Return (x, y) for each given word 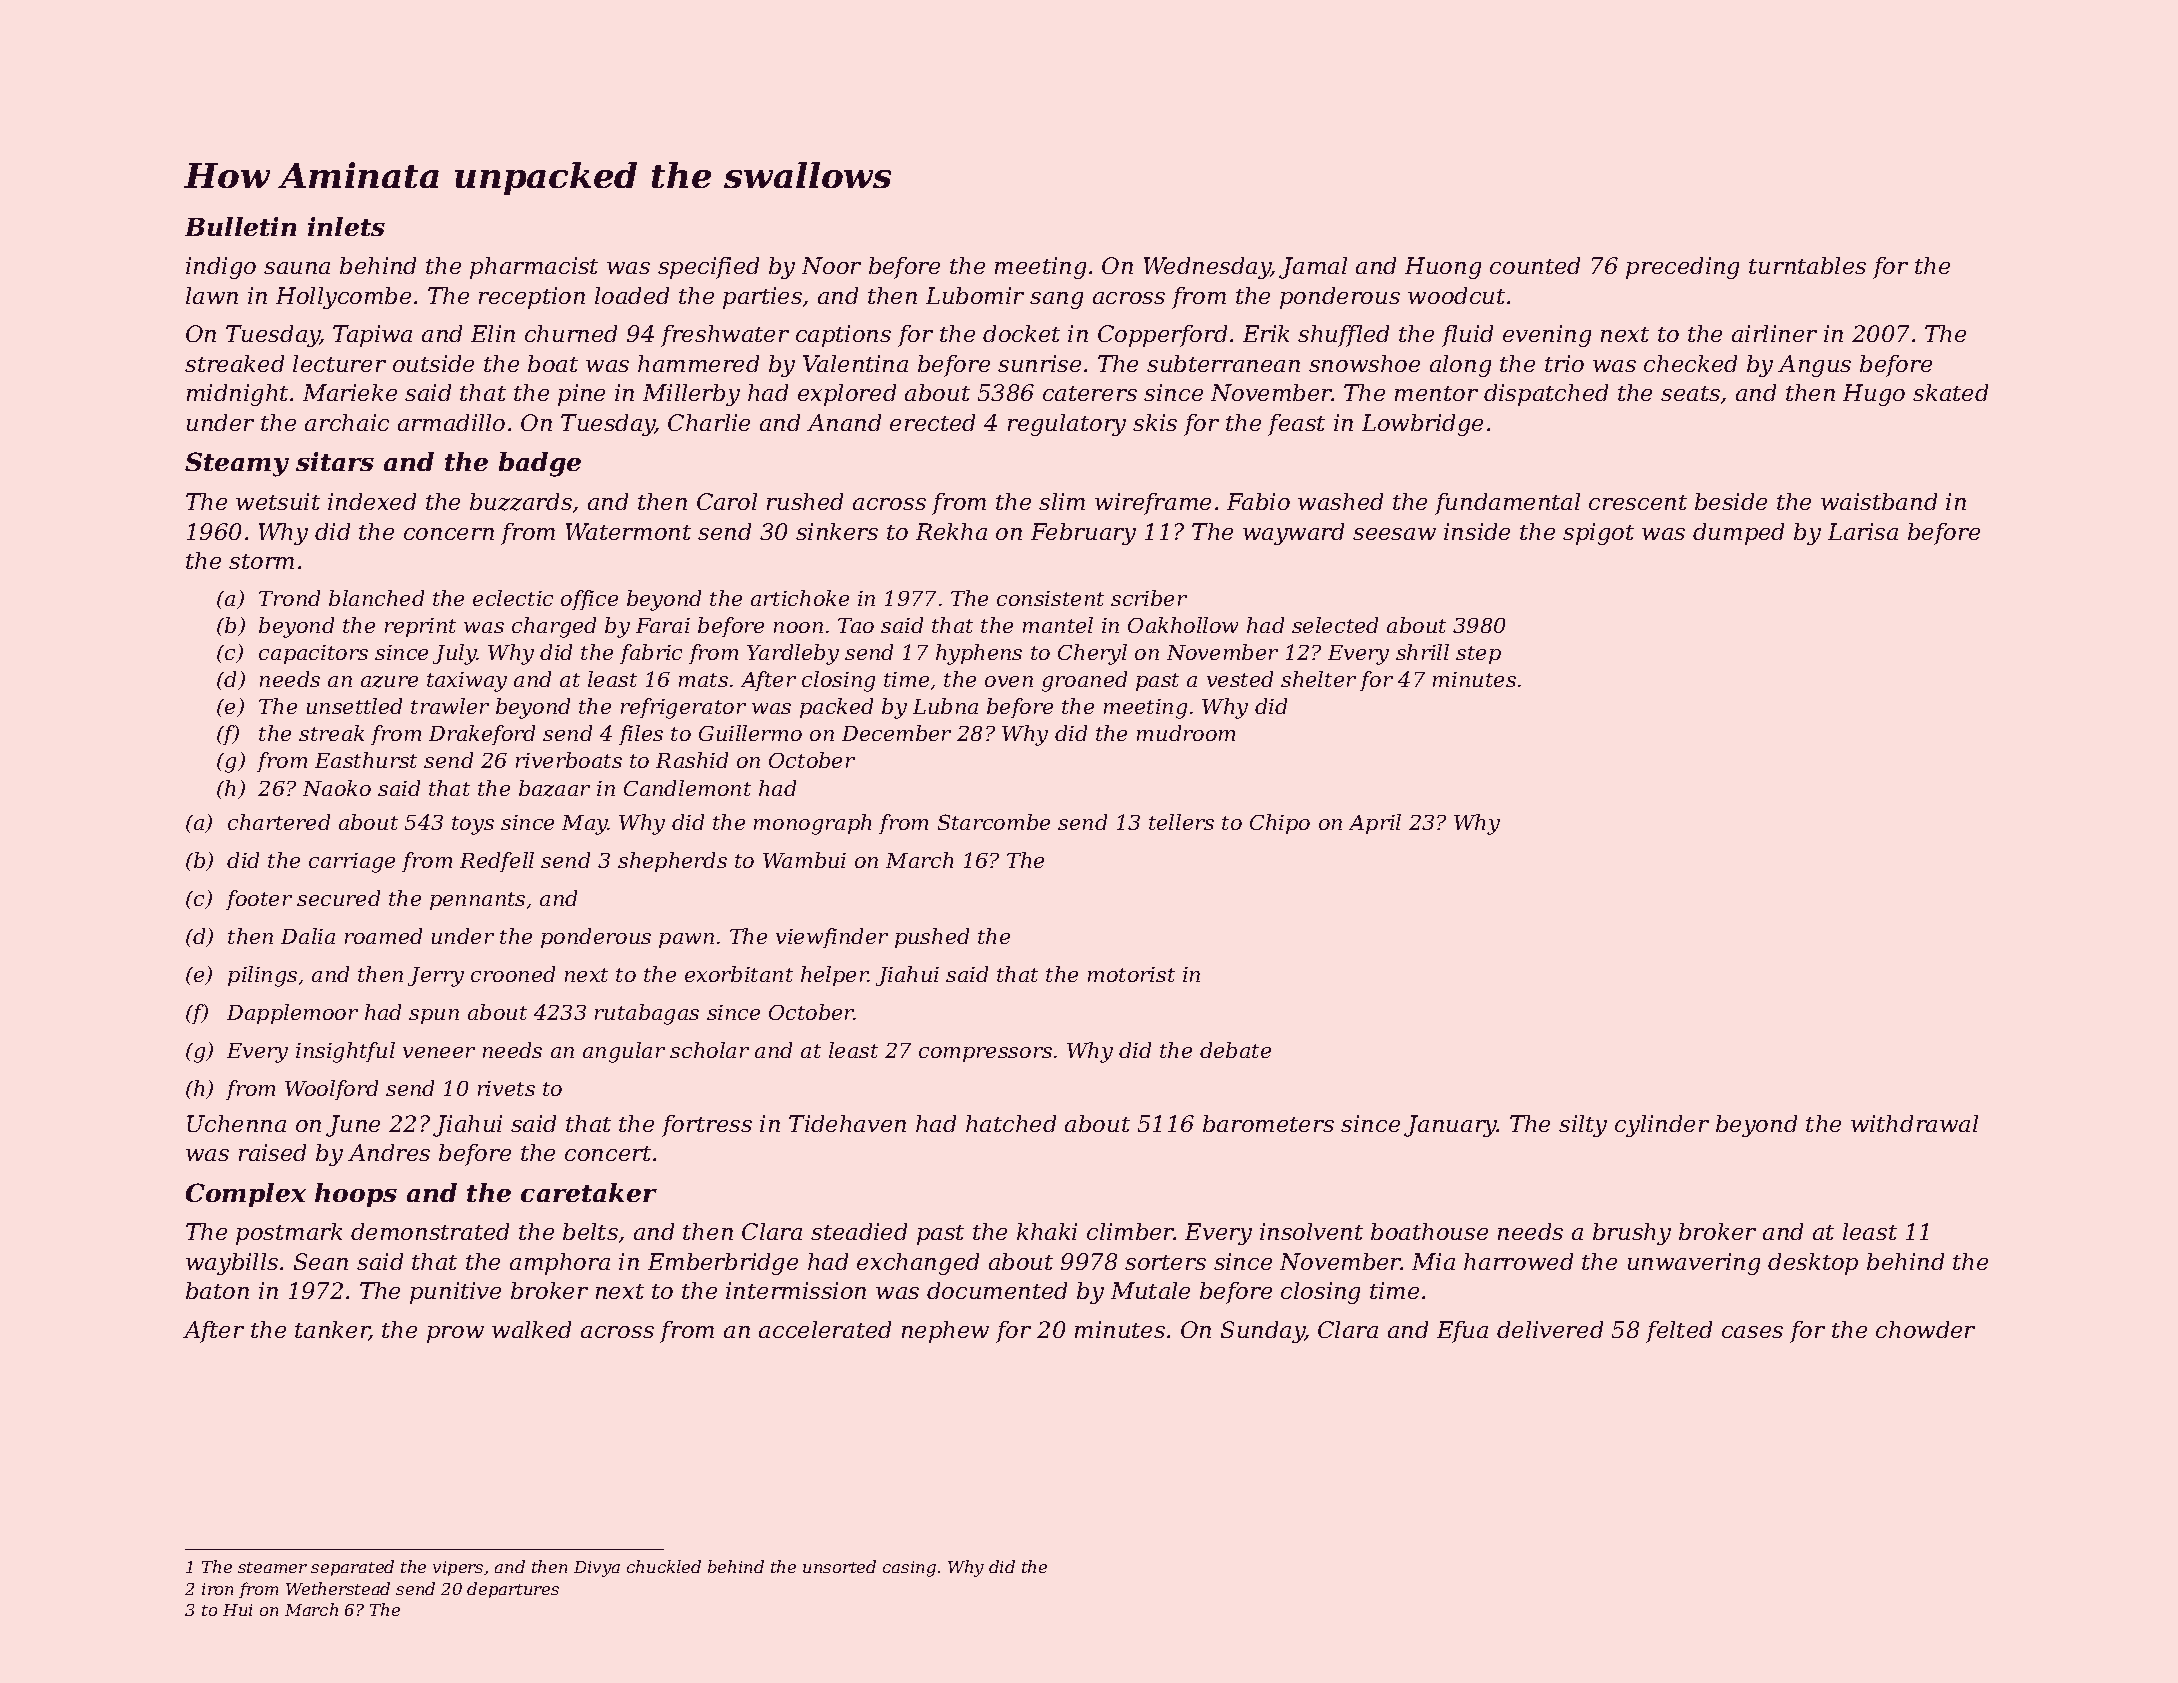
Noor (831, 265)
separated (352, 1568)
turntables (1807, 265)
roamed (383, 936)
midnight (237, 395)
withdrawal (1914, 1123)
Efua (1462, 1332)
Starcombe (994, 822)
